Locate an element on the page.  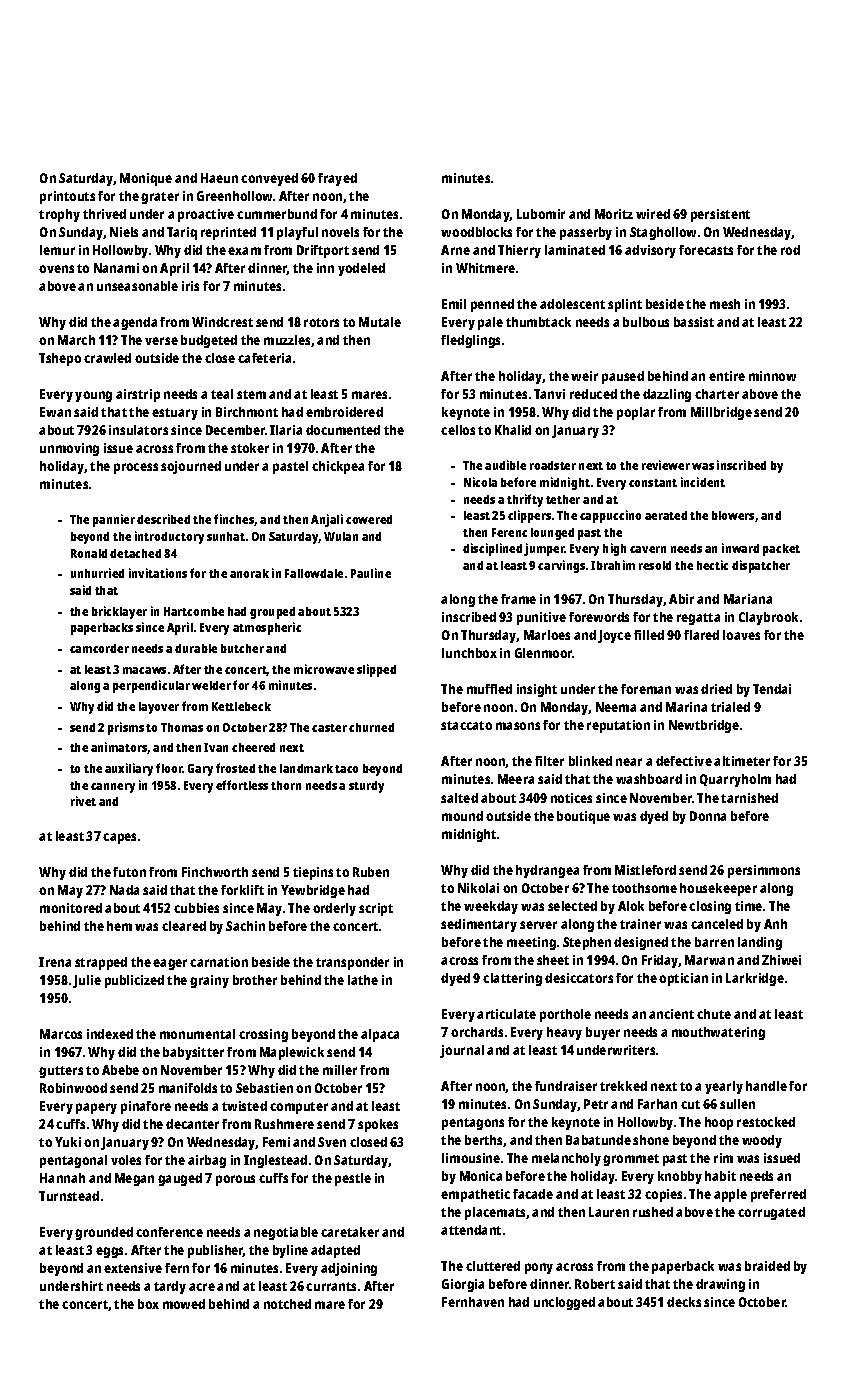
Giorgia is located at coordinates (463, 1285).
